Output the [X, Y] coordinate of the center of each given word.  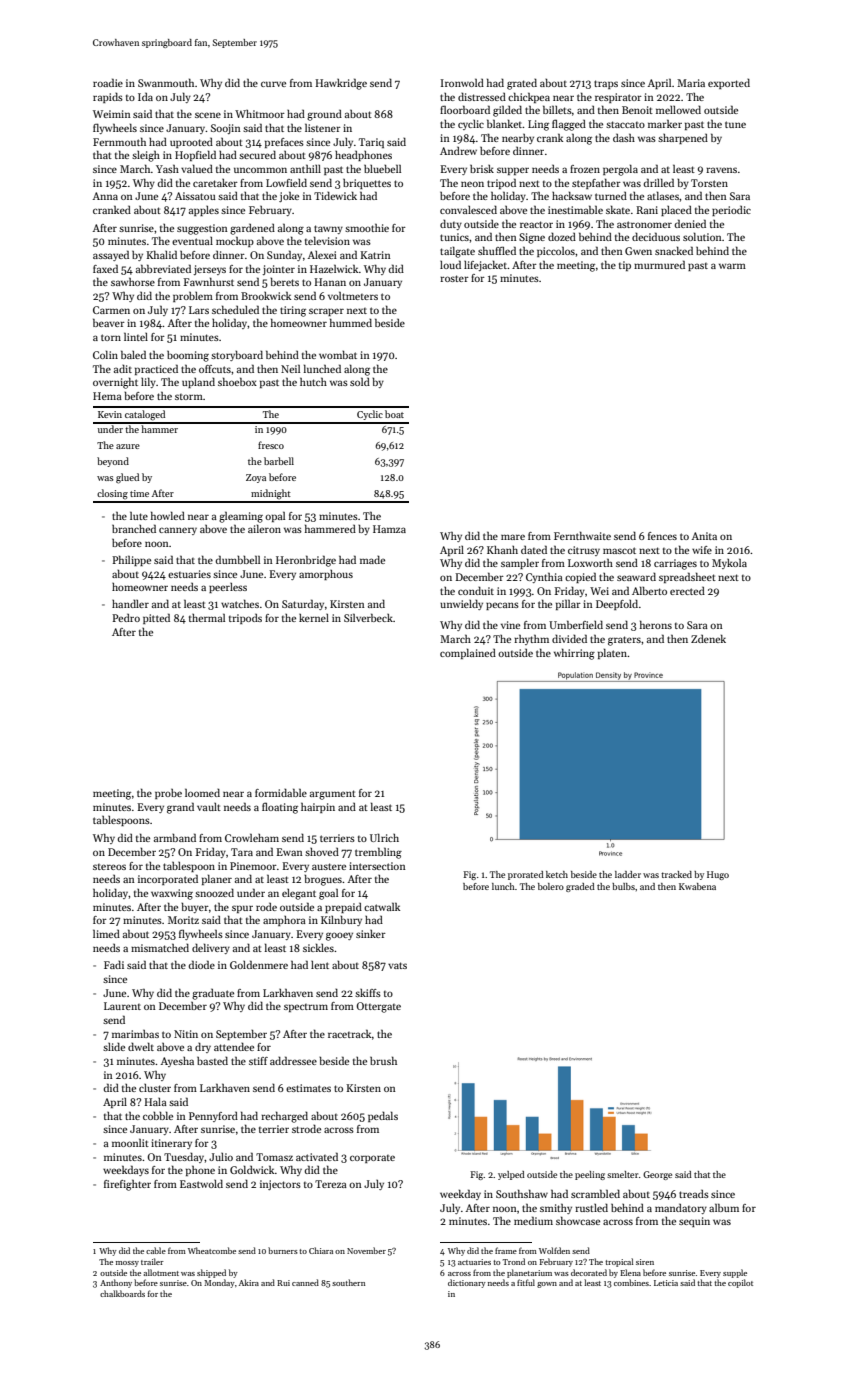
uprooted [191, 142]
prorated [526, 875]
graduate [213, 994]
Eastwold [201, 1183]
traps [606, 84]
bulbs [623, 886]
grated [522, 84]
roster [454, 278]
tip [625, 266]
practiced [156, 369]
